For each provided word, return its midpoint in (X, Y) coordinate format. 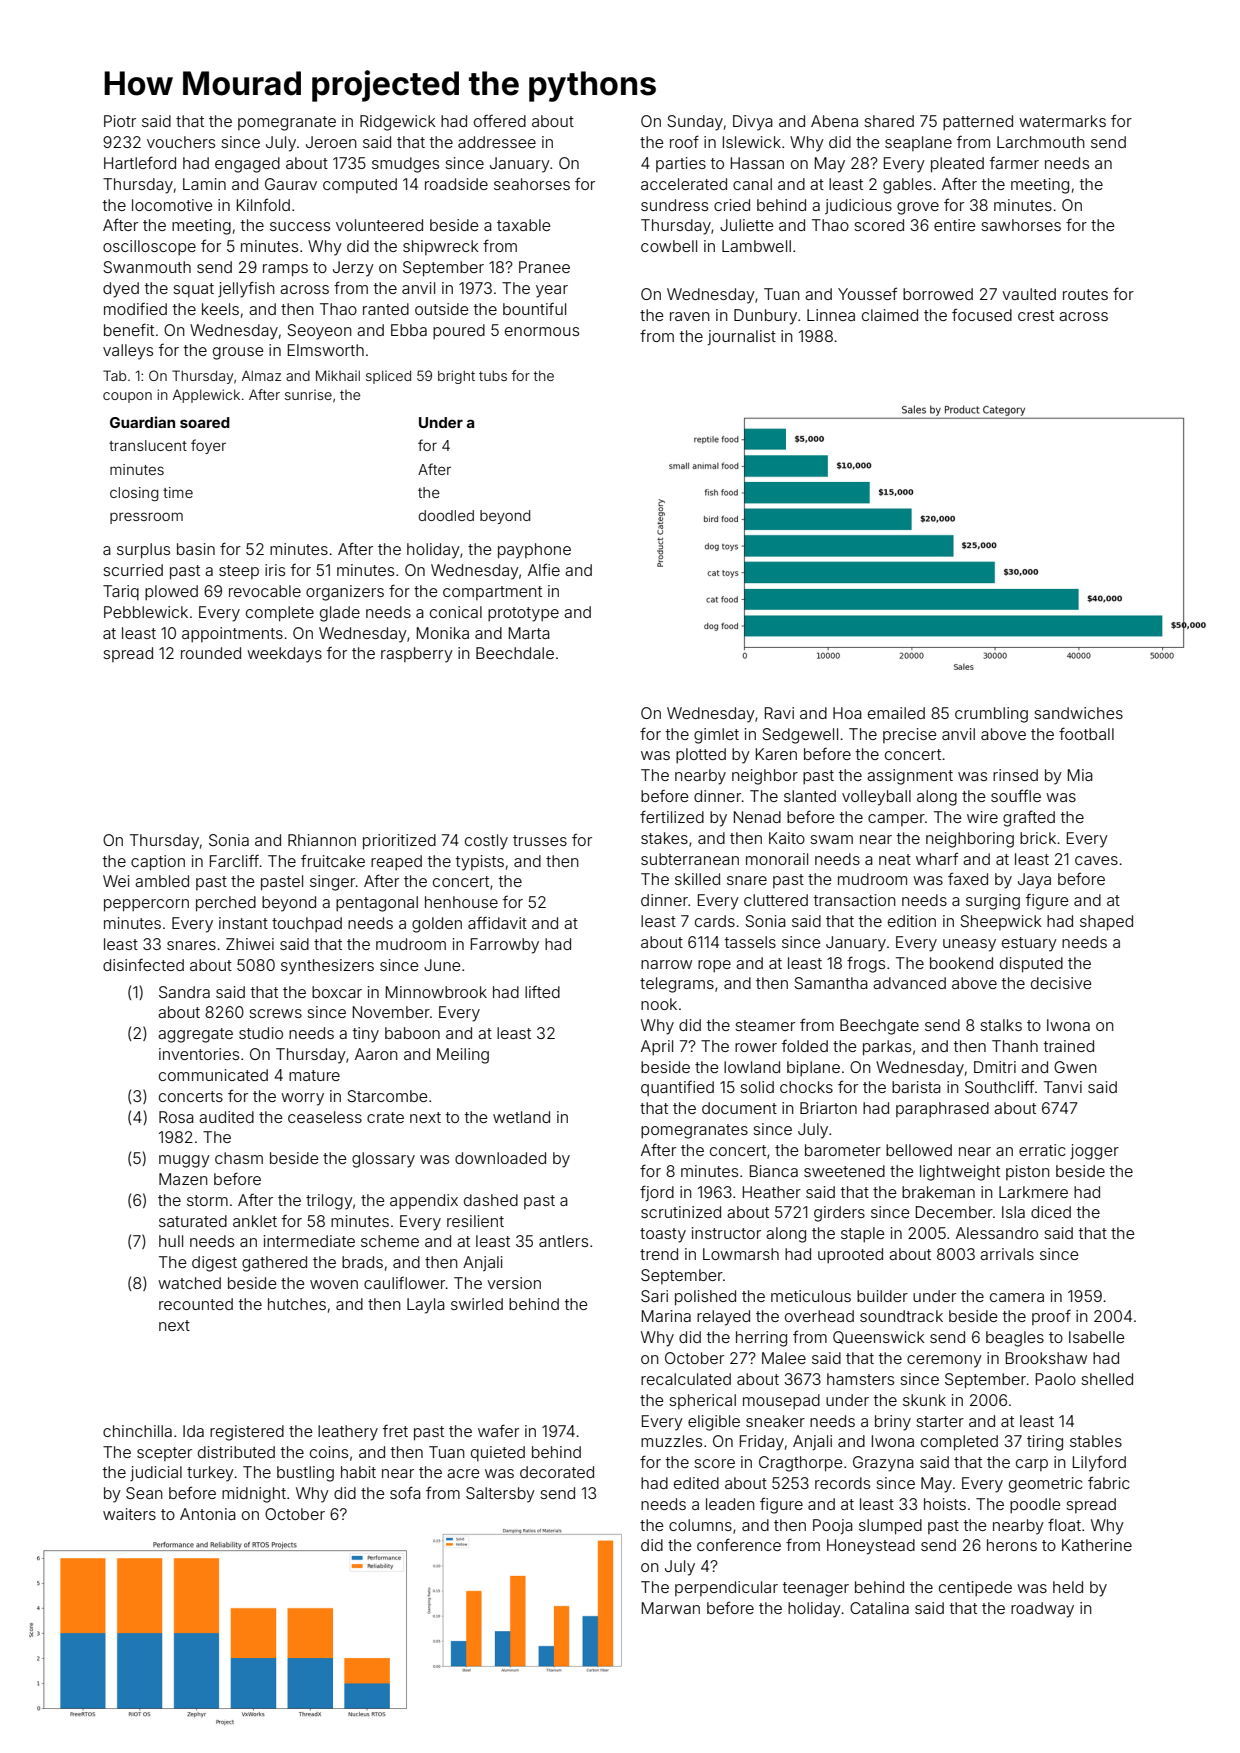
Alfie (544, 569)
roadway (1042, 1610)
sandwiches (1078, 713)
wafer (498, 1430)
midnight (254, 1495)
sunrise (308, 394)
